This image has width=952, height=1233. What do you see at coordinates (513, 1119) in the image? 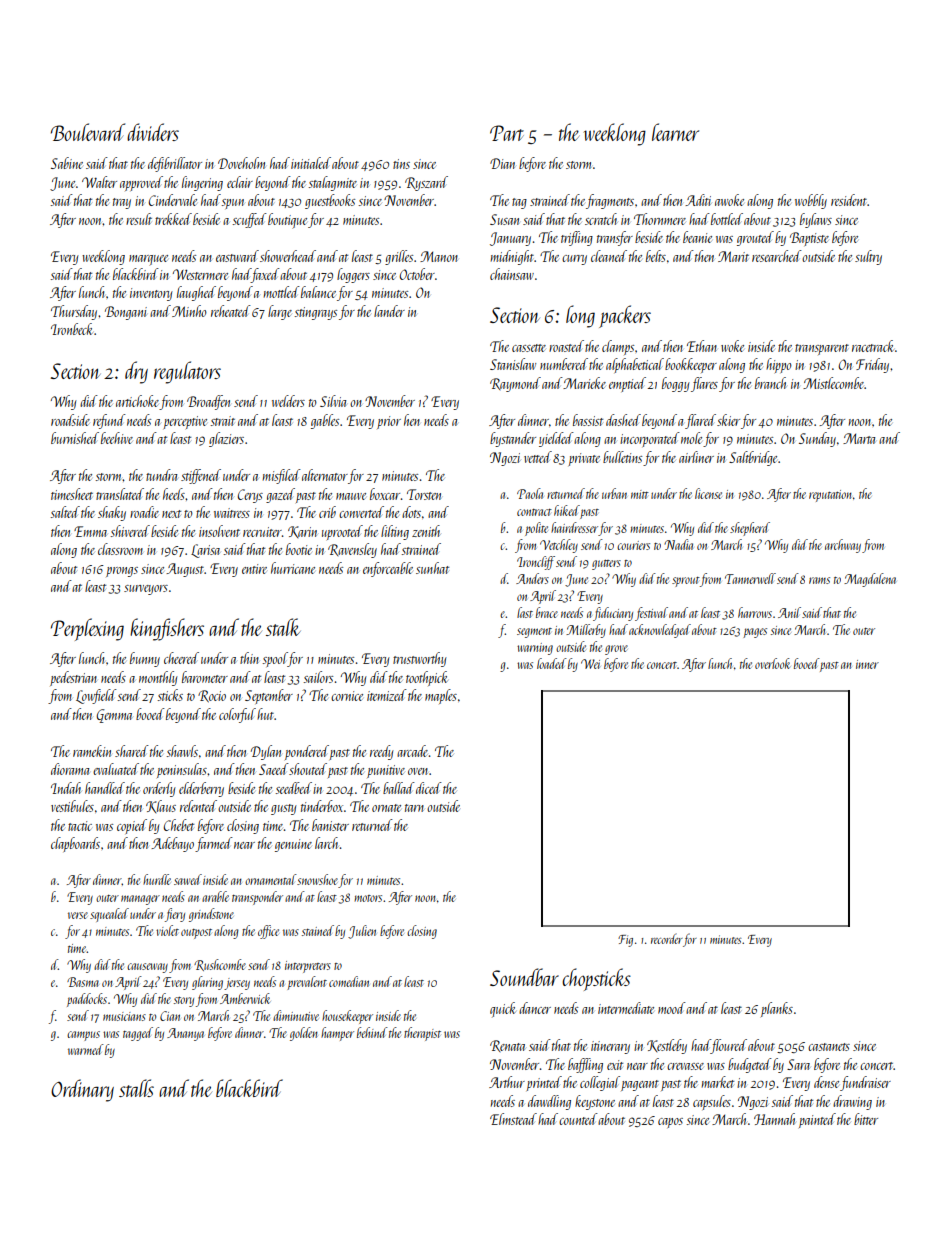
I see `Elmstead` at bounding box center [513, 1119].
